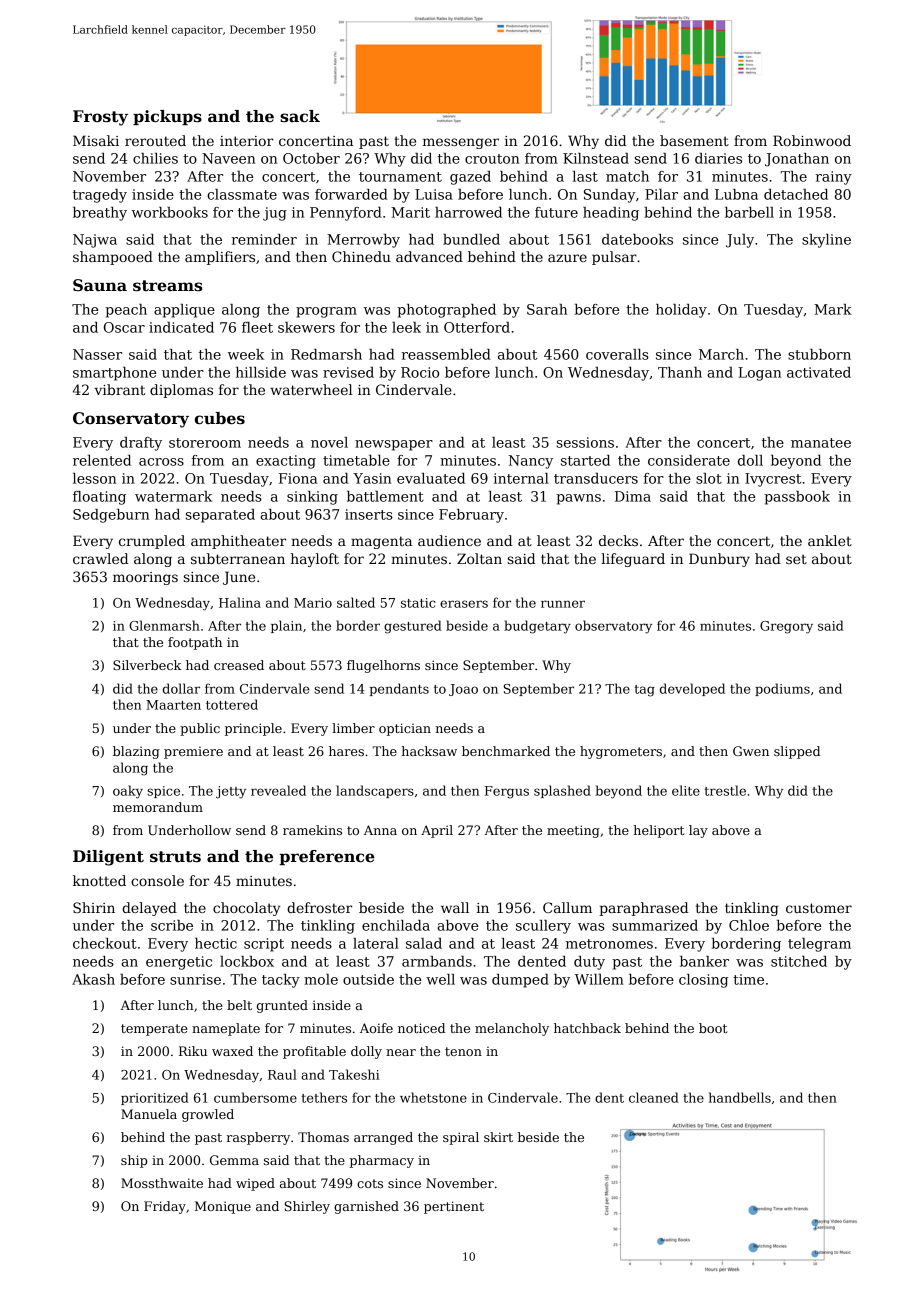 The image size is (924, 1308). What do you see at coordinates (797, 752) in the screenshot?
I see `slipped` at bounding box center [797, 752].
